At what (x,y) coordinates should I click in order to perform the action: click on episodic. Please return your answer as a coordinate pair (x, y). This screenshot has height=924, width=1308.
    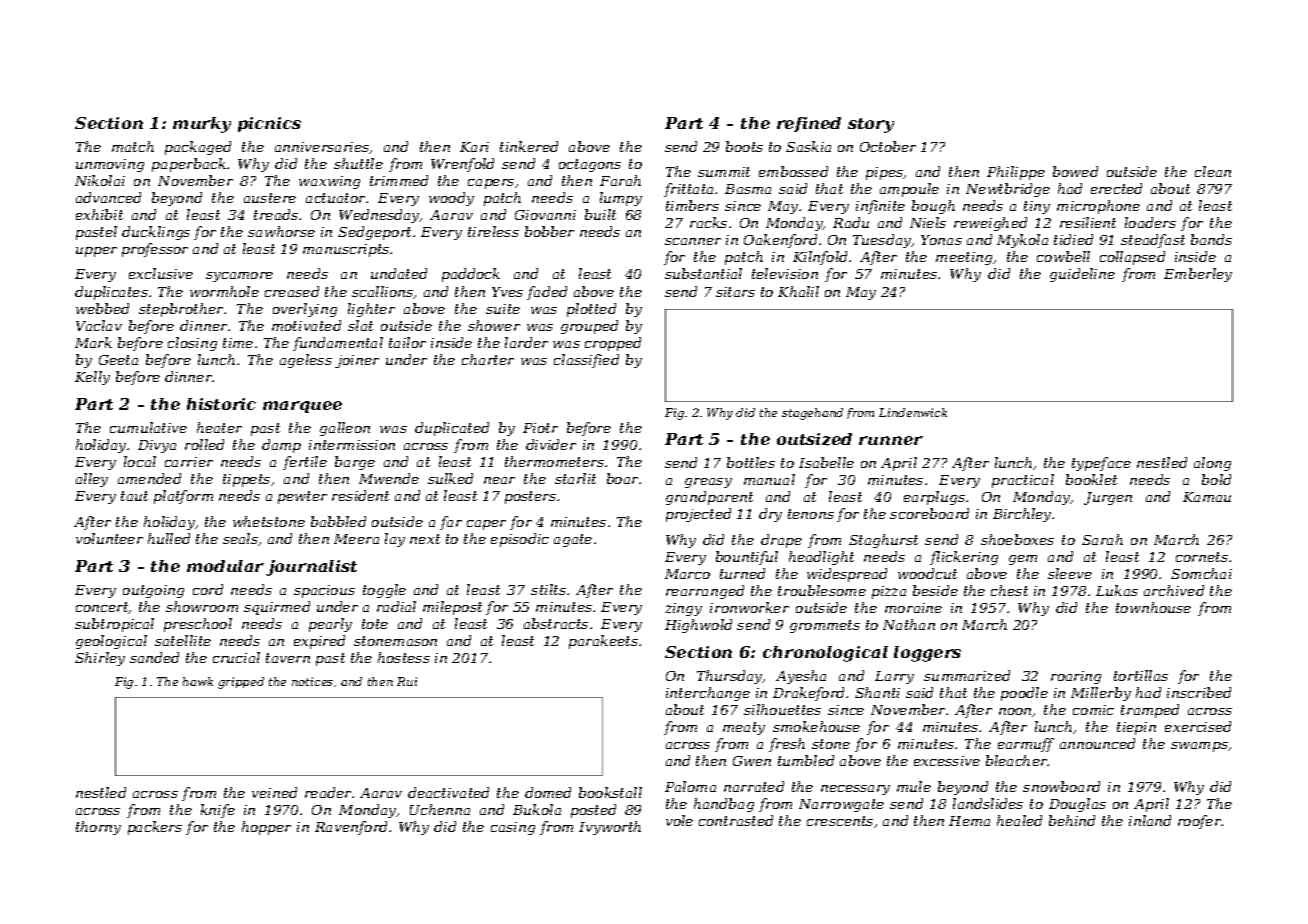
    Looking at the image, I should click on (520, 540).
